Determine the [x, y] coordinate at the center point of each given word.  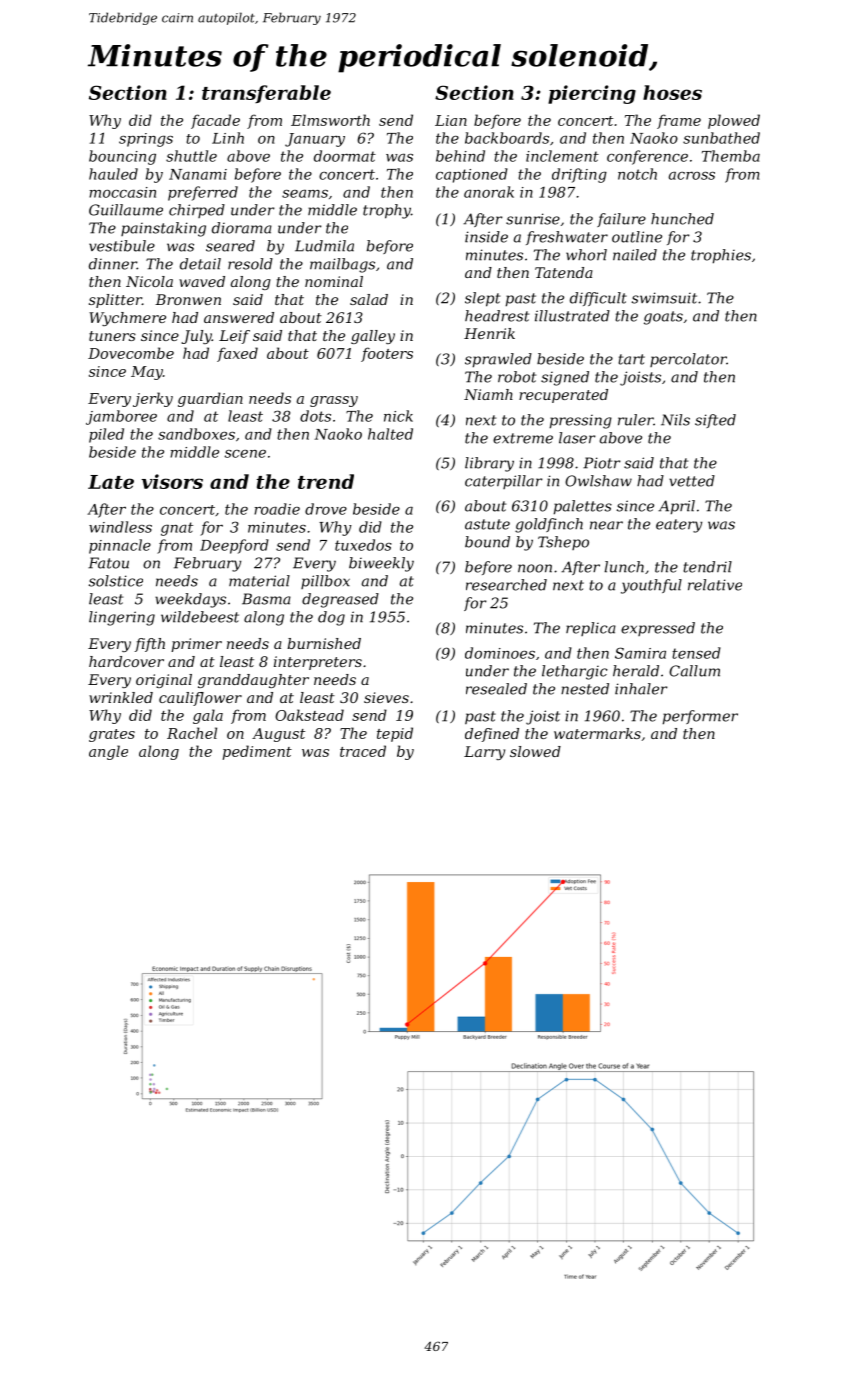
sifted [715, 421]
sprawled [498, 360]
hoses [672, 92]
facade [215, 121]
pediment [257, 752]
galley [373, 337]
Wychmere [127, 319]
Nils [675, 420]
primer [196, 645]
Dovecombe [131, 353]
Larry [484, 753]
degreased [340, 600]
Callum [694, 671]
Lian [451, 120]
